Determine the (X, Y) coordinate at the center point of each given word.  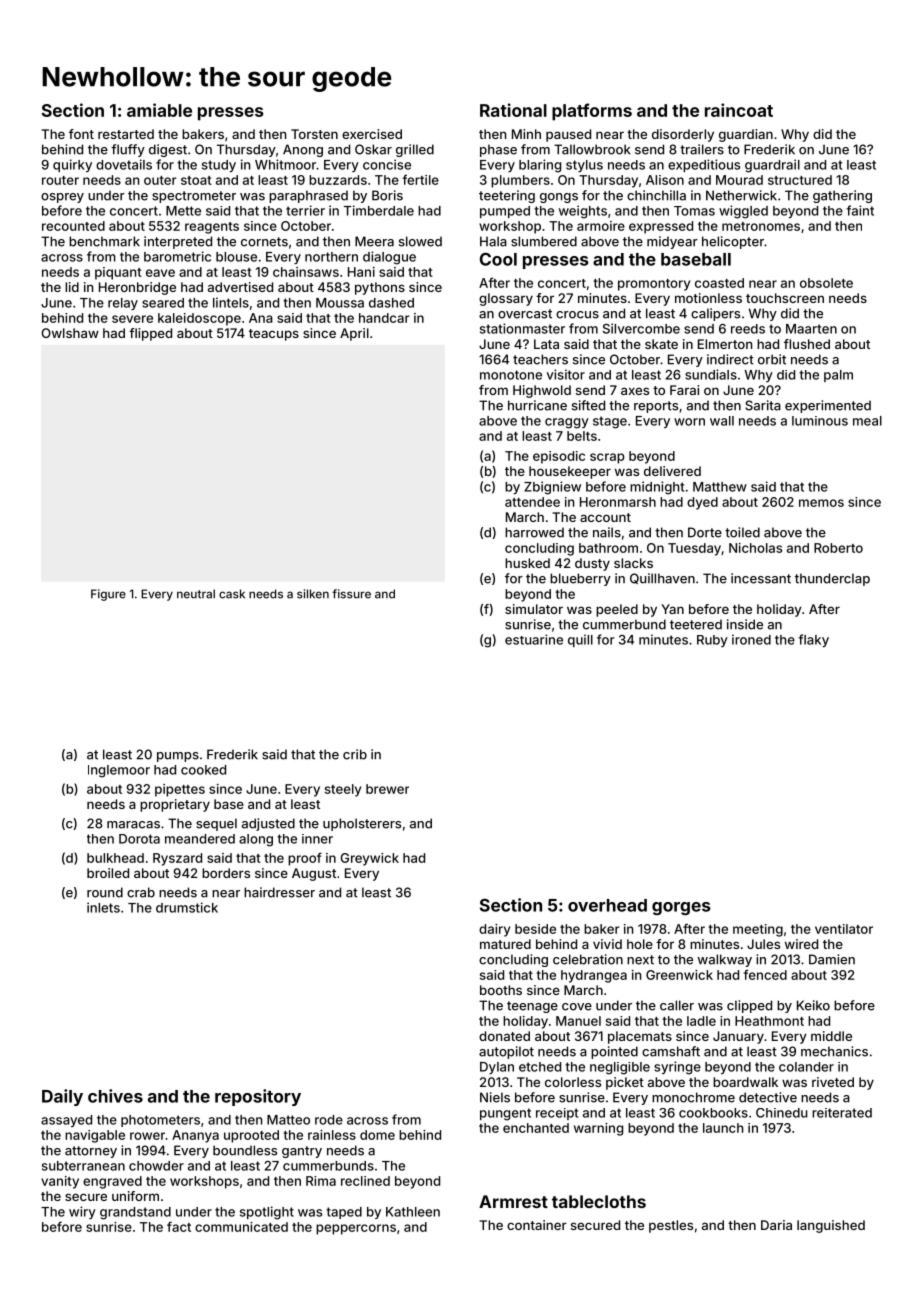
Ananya (195, 1136)
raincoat (739, 110)
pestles (671, 1226)
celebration (588, 959)
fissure (351, 594)
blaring (540, 166)
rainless (332, 1135)
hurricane (537, 405)
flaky (813, 640)
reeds (748, 329)
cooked (203, 770)
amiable (159, 110)
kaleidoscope (199, 319)
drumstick (187, 907)
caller (677, 1005)
